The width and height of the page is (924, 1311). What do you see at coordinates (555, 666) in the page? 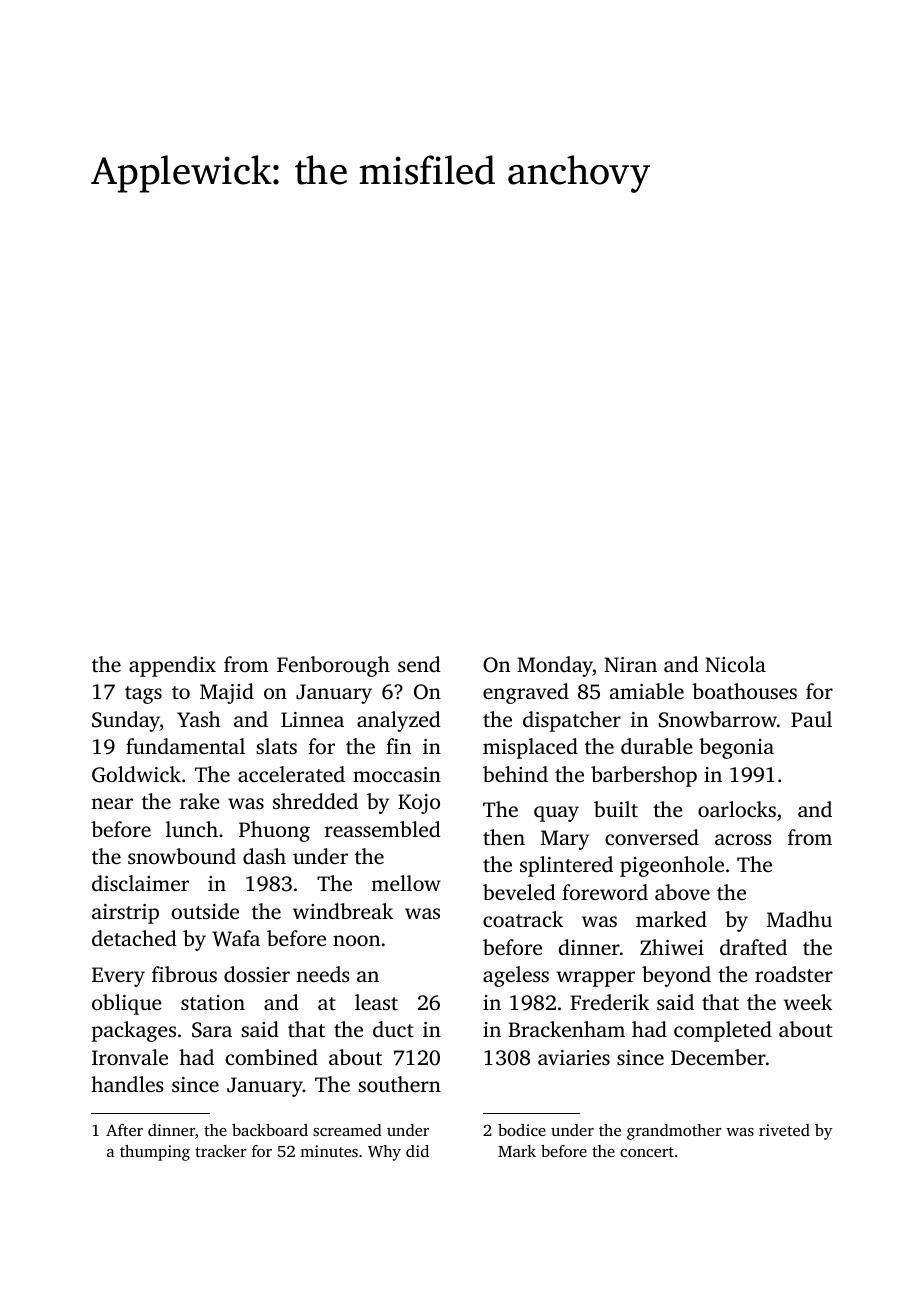
I see `Monday` at bounding box center [555, 666].
